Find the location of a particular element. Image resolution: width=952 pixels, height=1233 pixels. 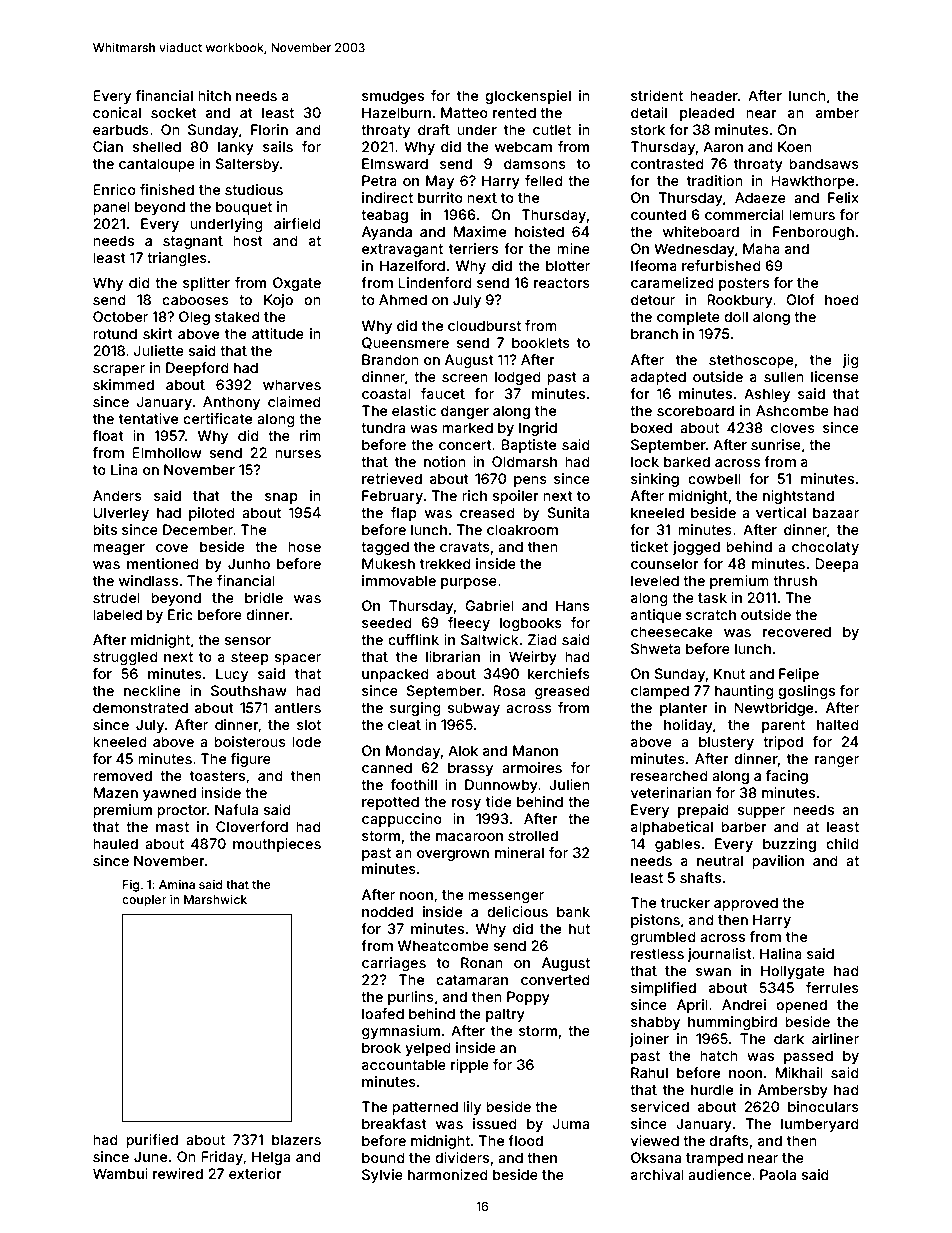

blustery is located at coordinates (726, 743).
